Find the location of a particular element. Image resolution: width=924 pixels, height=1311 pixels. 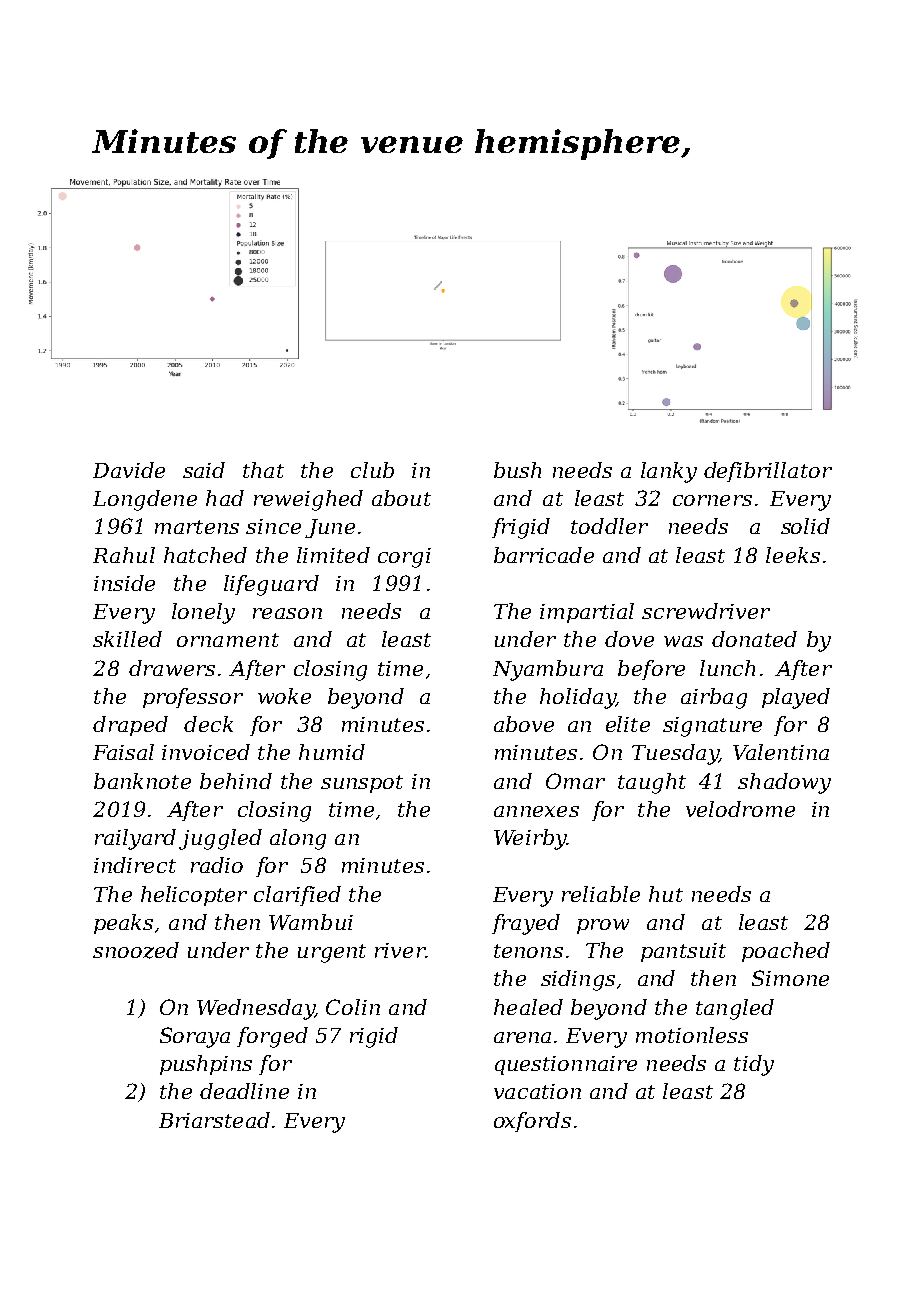

corgi is located at coordinates (404, 558).
